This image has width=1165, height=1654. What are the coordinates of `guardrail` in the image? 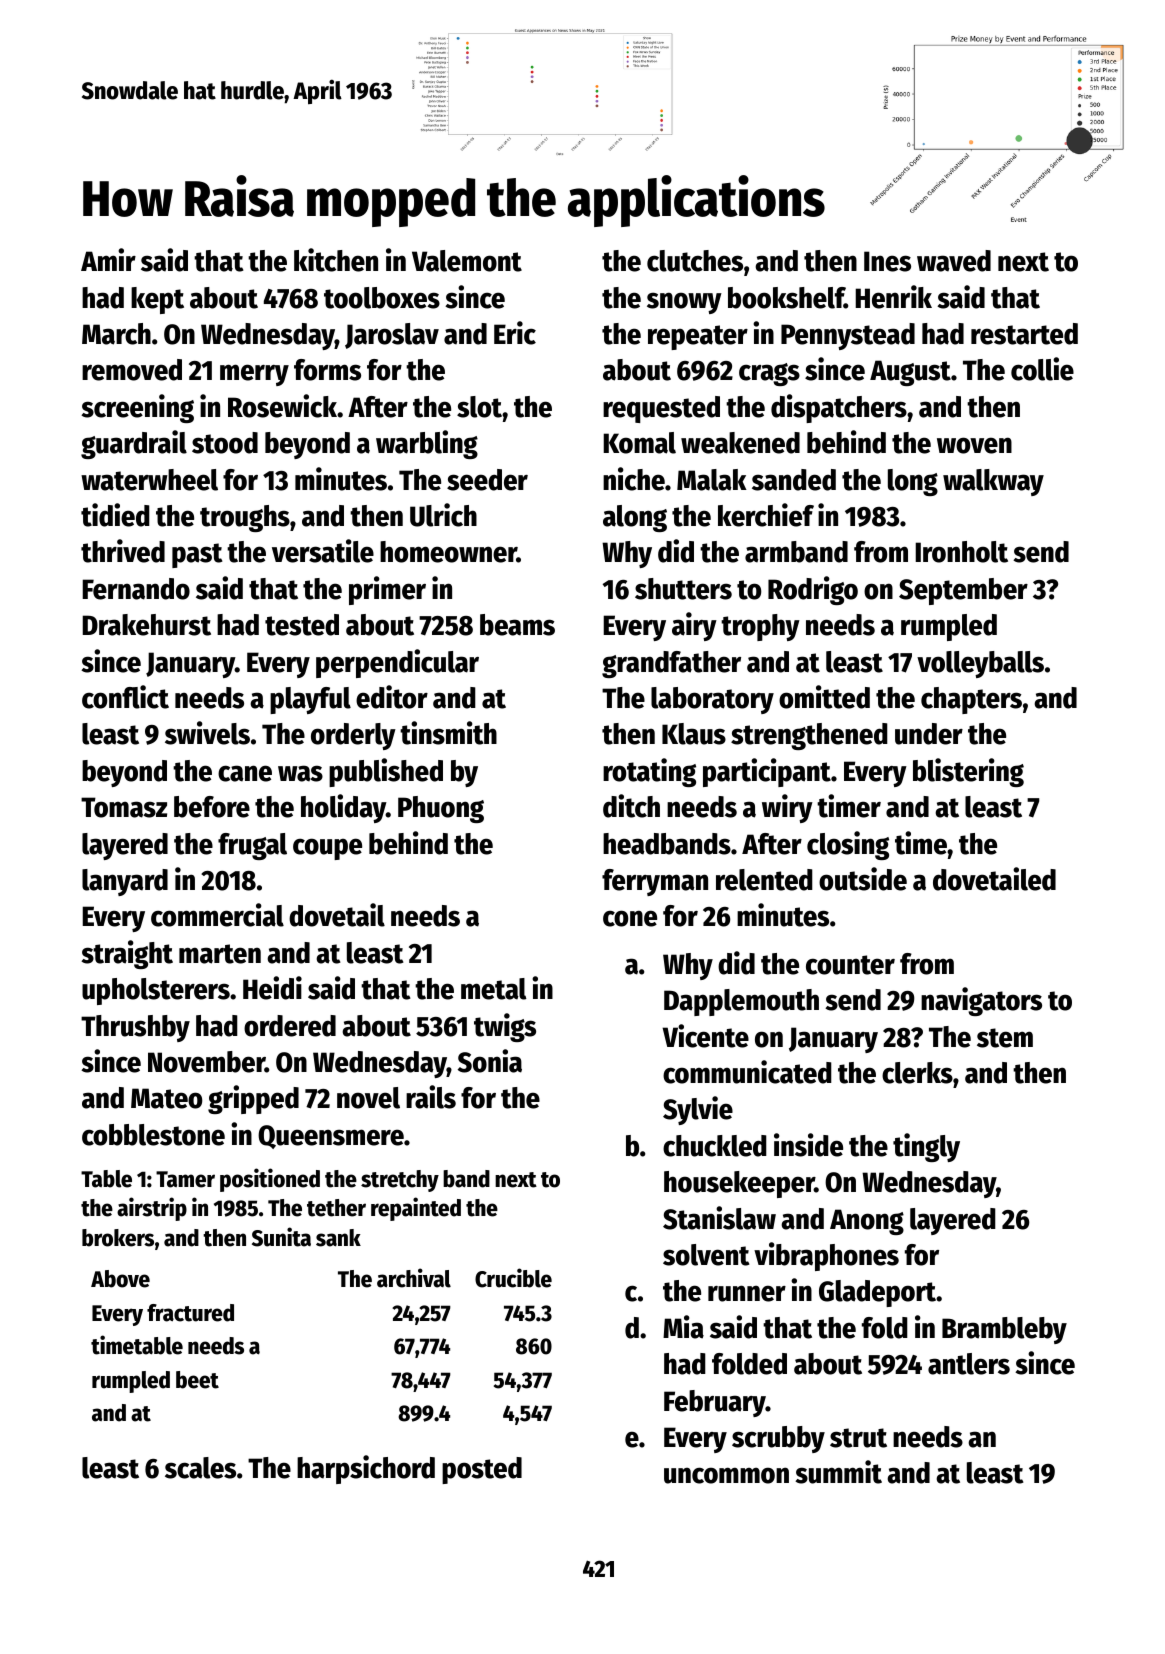 It's located at (134, 444).
